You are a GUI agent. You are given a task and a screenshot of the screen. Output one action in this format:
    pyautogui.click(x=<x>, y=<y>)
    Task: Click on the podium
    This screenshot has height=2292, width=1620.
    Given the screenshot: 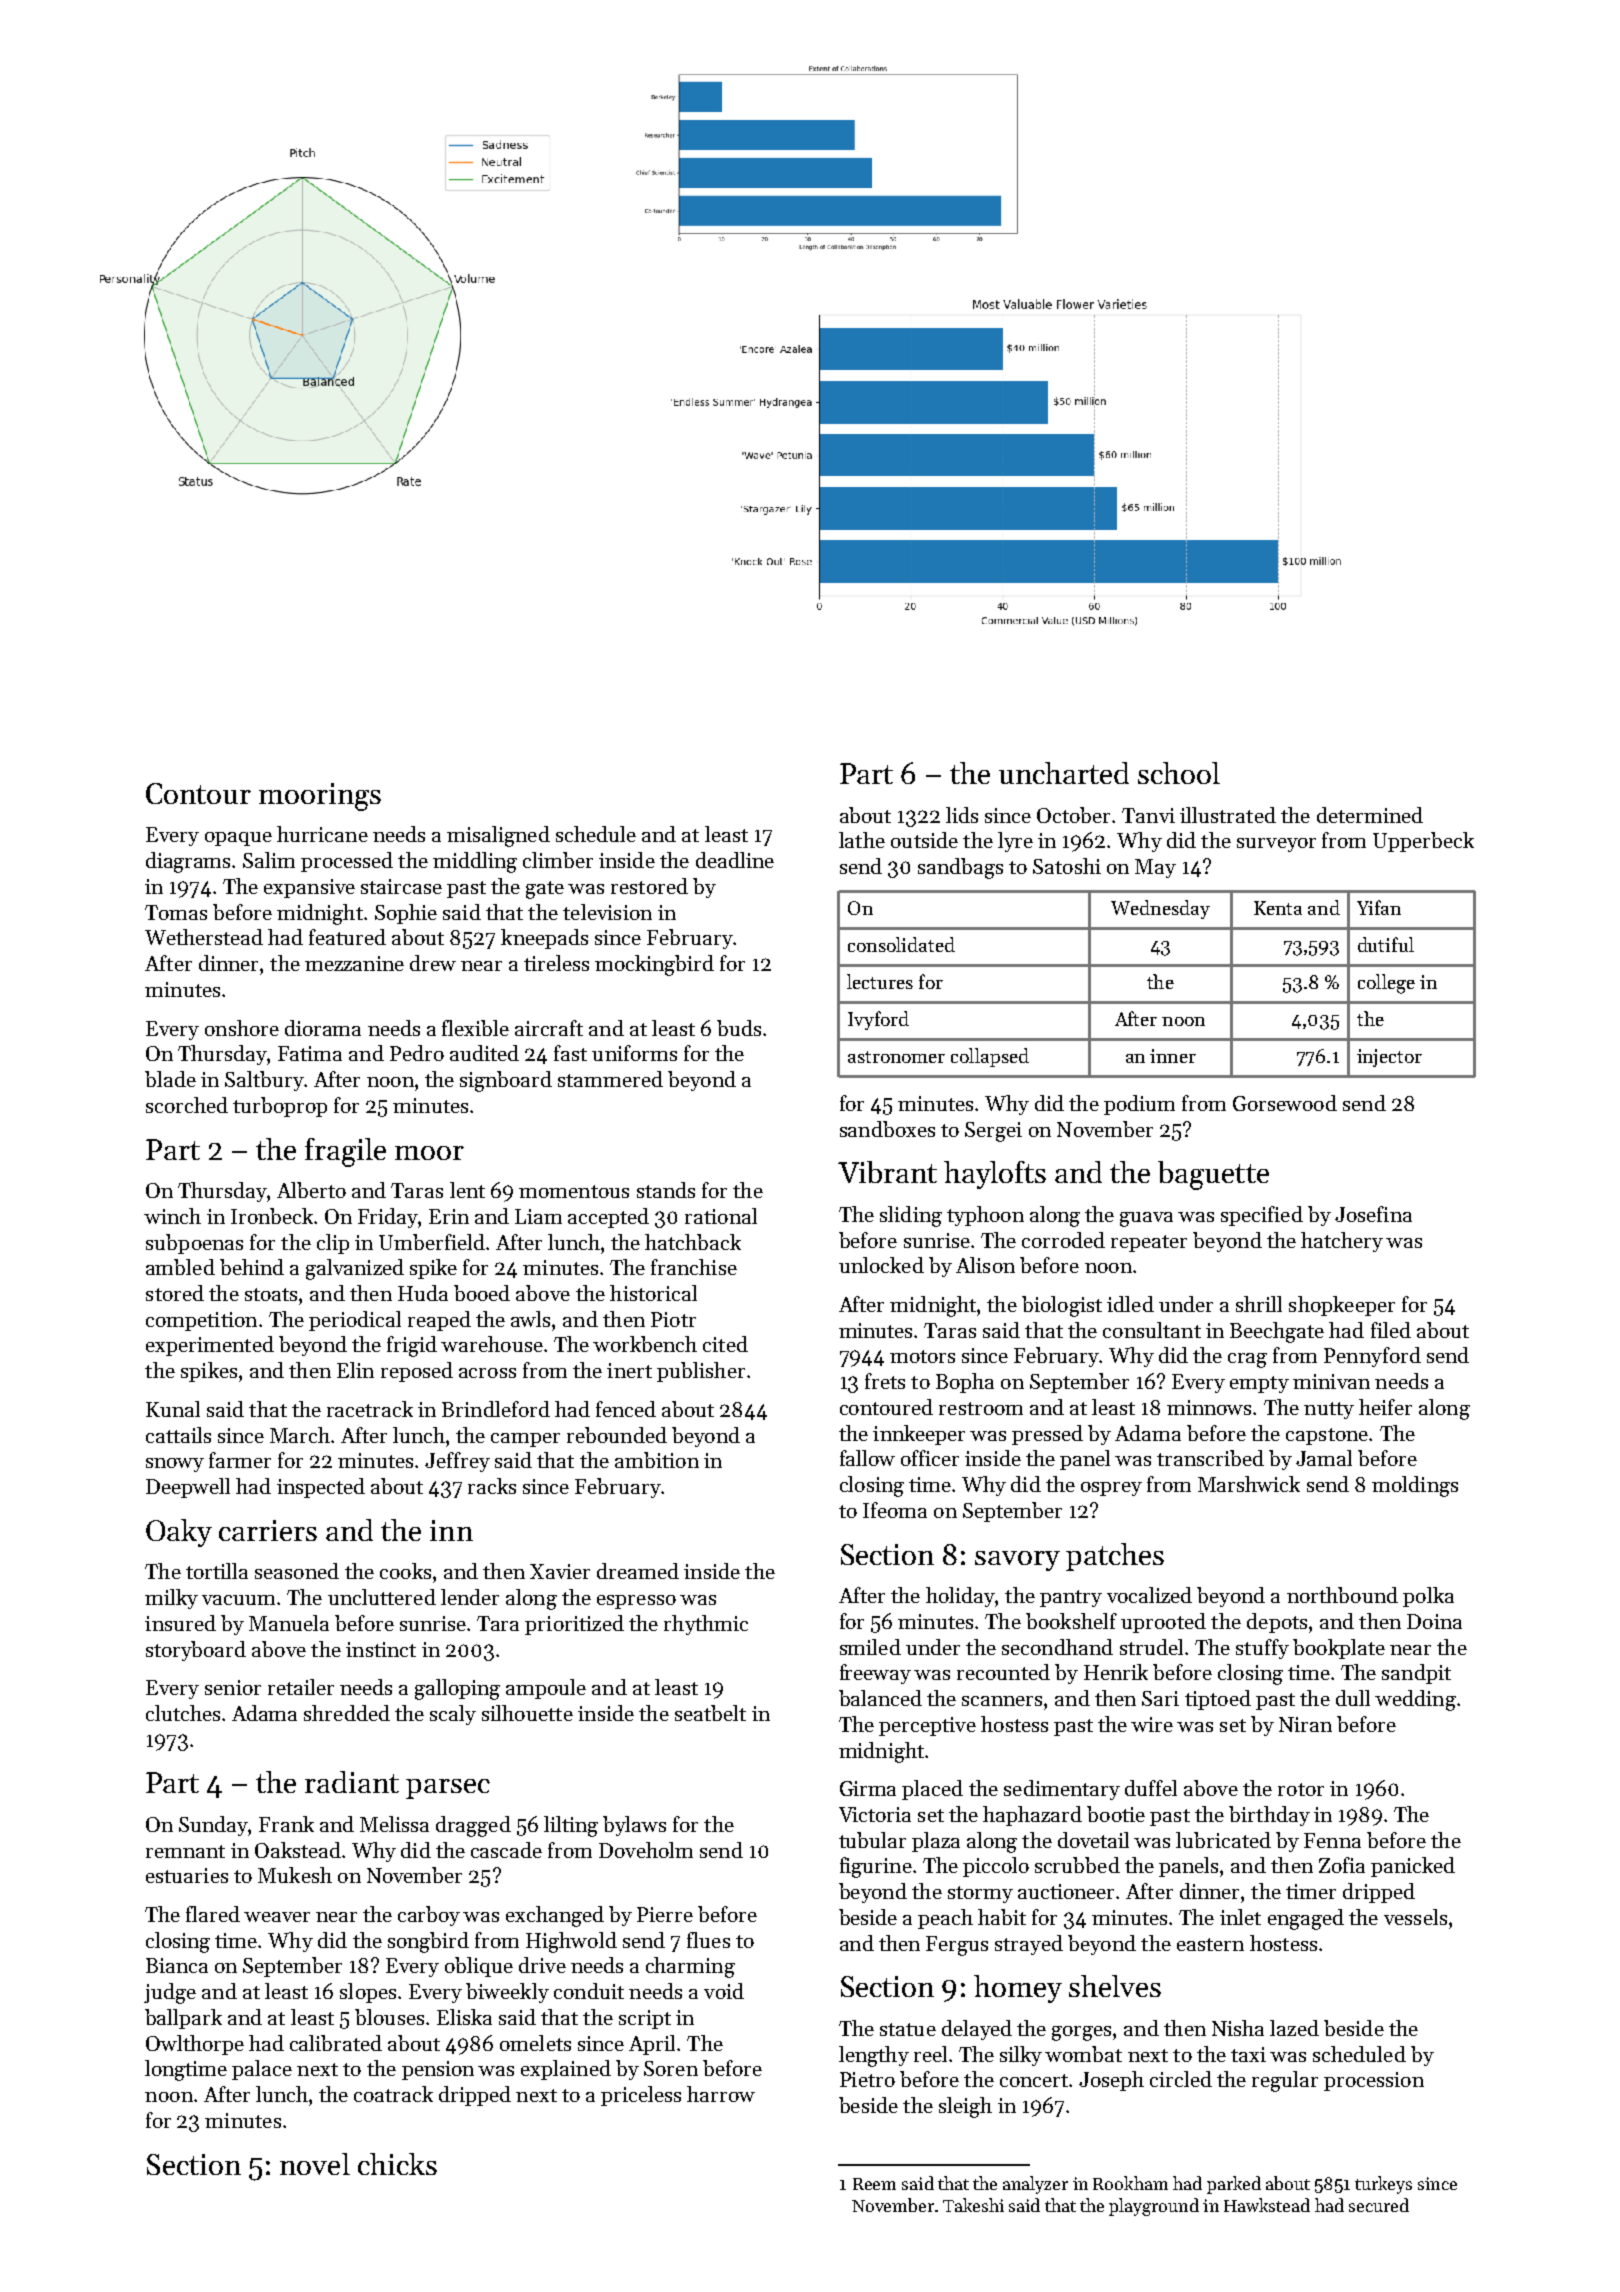 What is the action you would take?
    pyautogui.click(x=1139, y=1105)
